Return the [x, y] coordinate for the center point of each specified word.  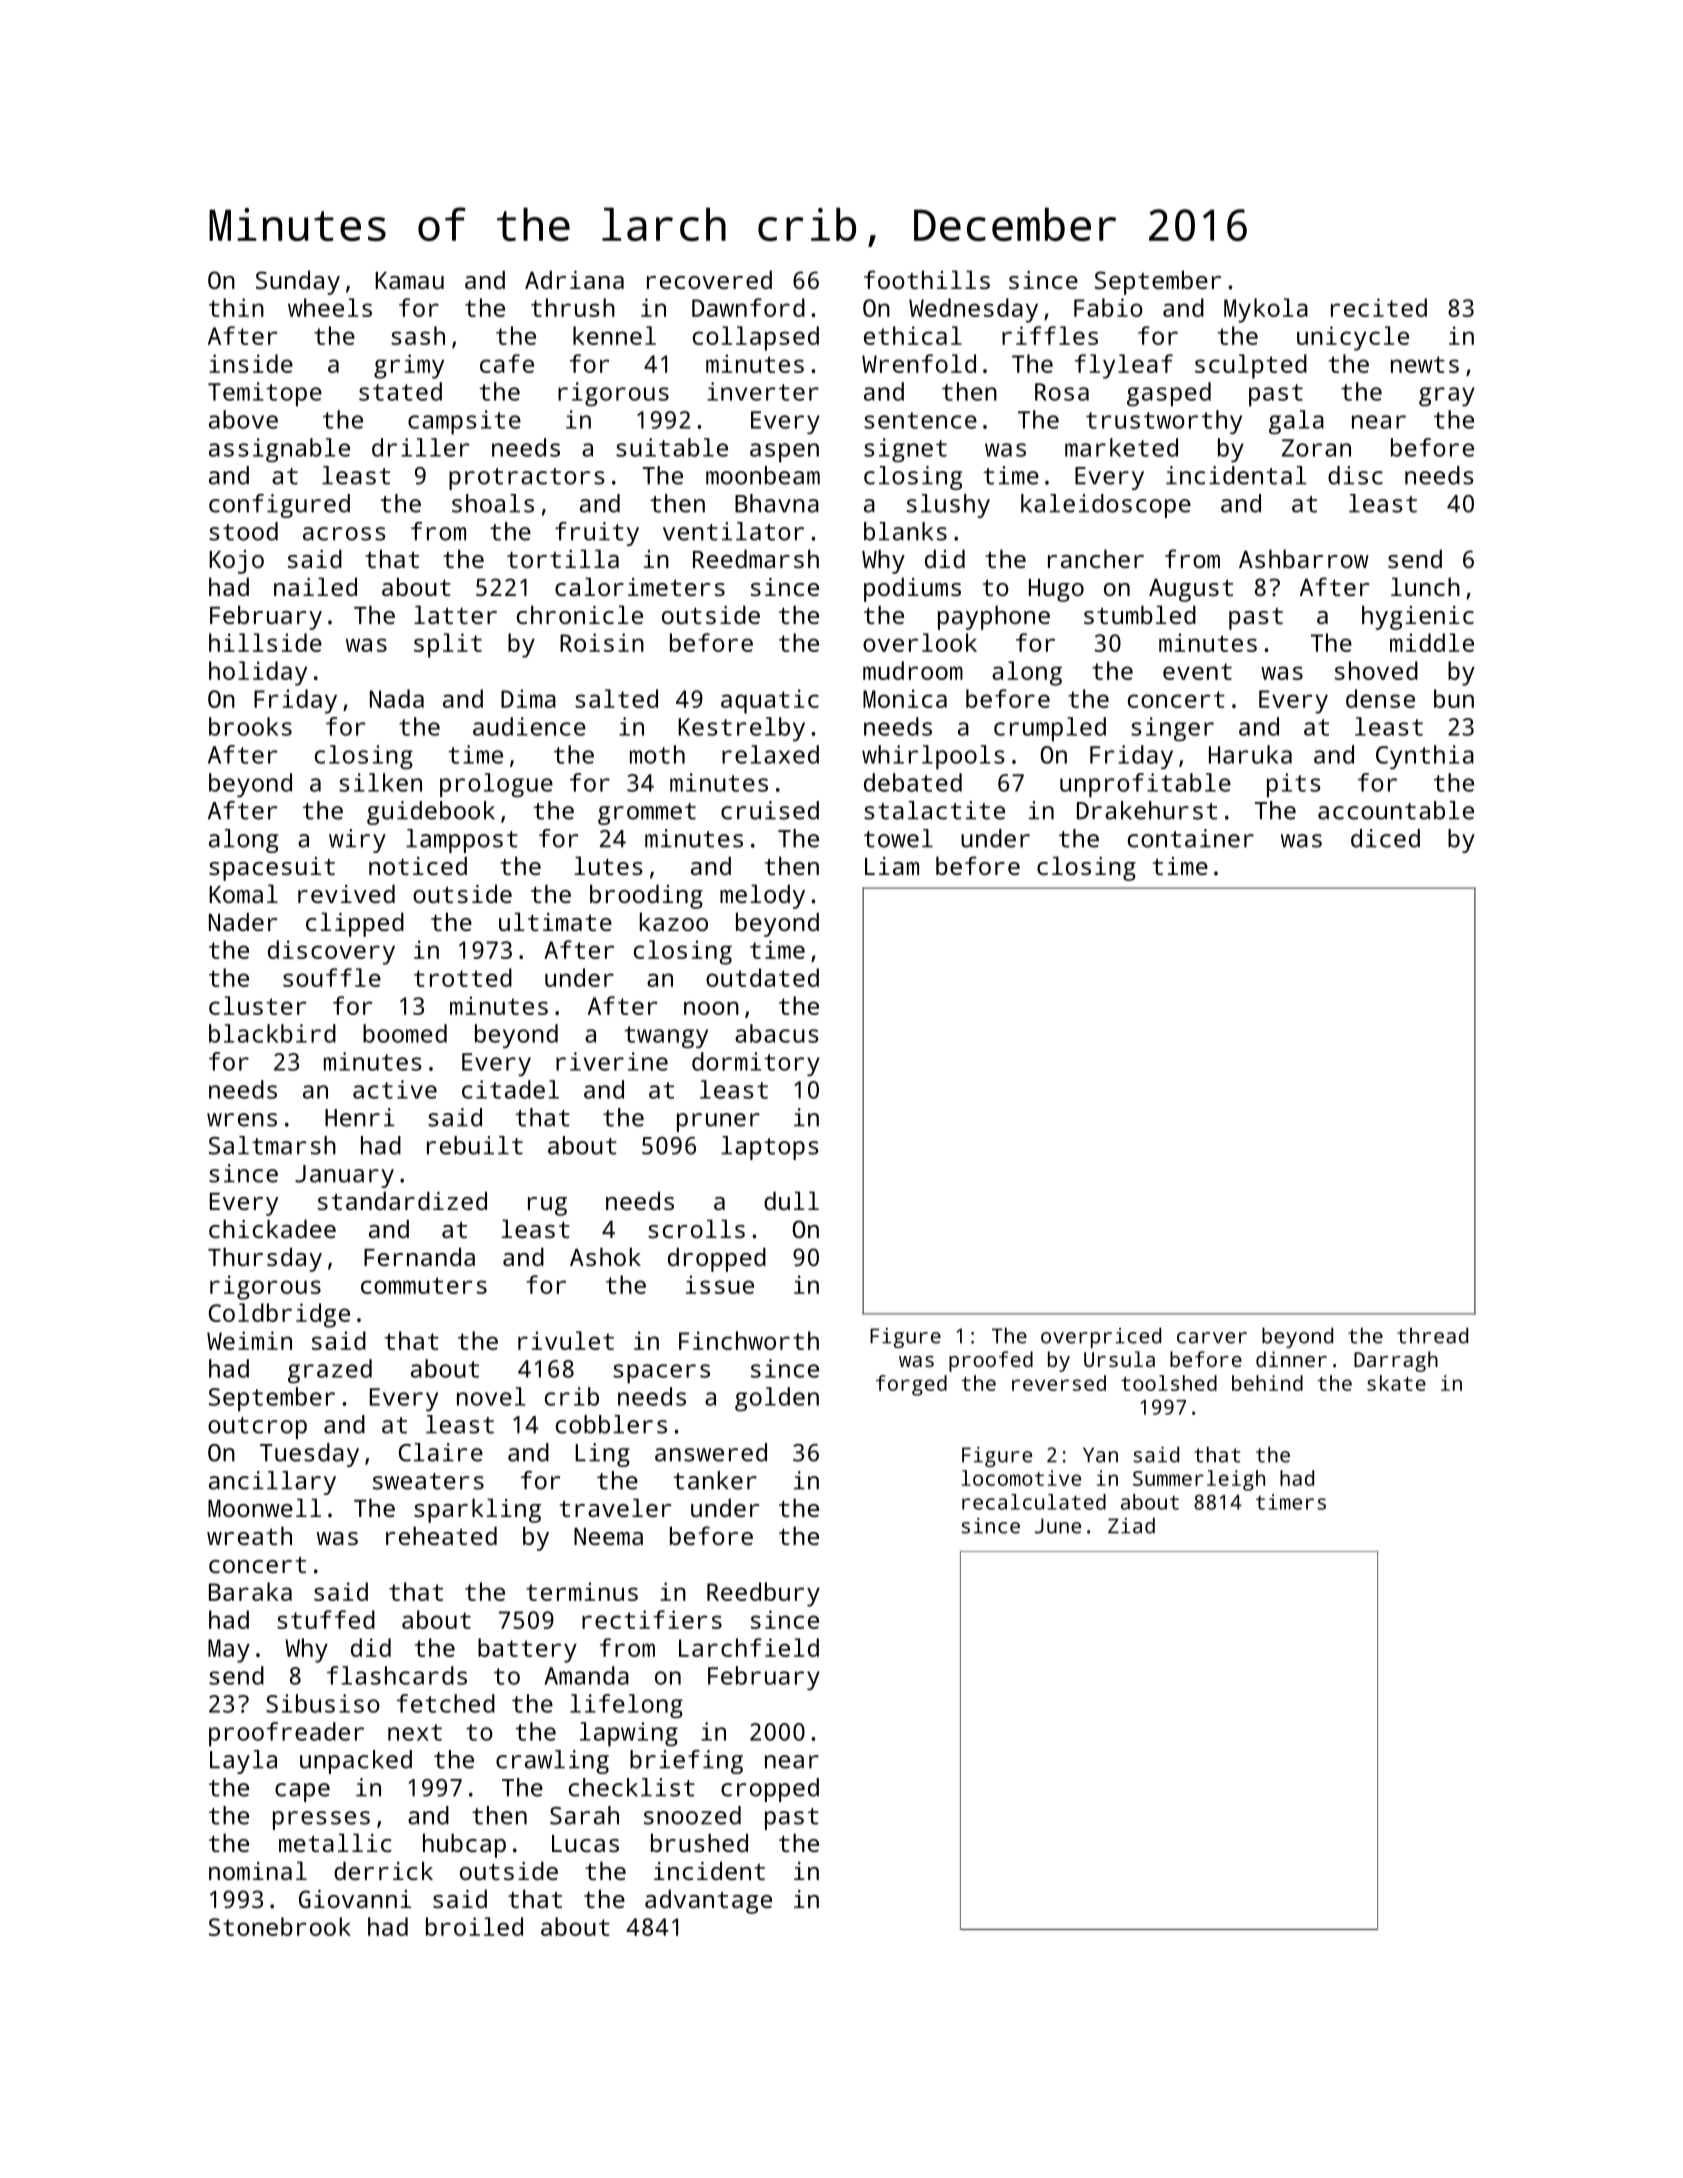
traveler [615, 1507]
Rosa [1062, 392]
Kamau [409, 280]
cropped [770, 1790]
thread [1432, 1335]
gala [1296, 422]
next [415, 1732]
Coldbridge [279, 1315]
